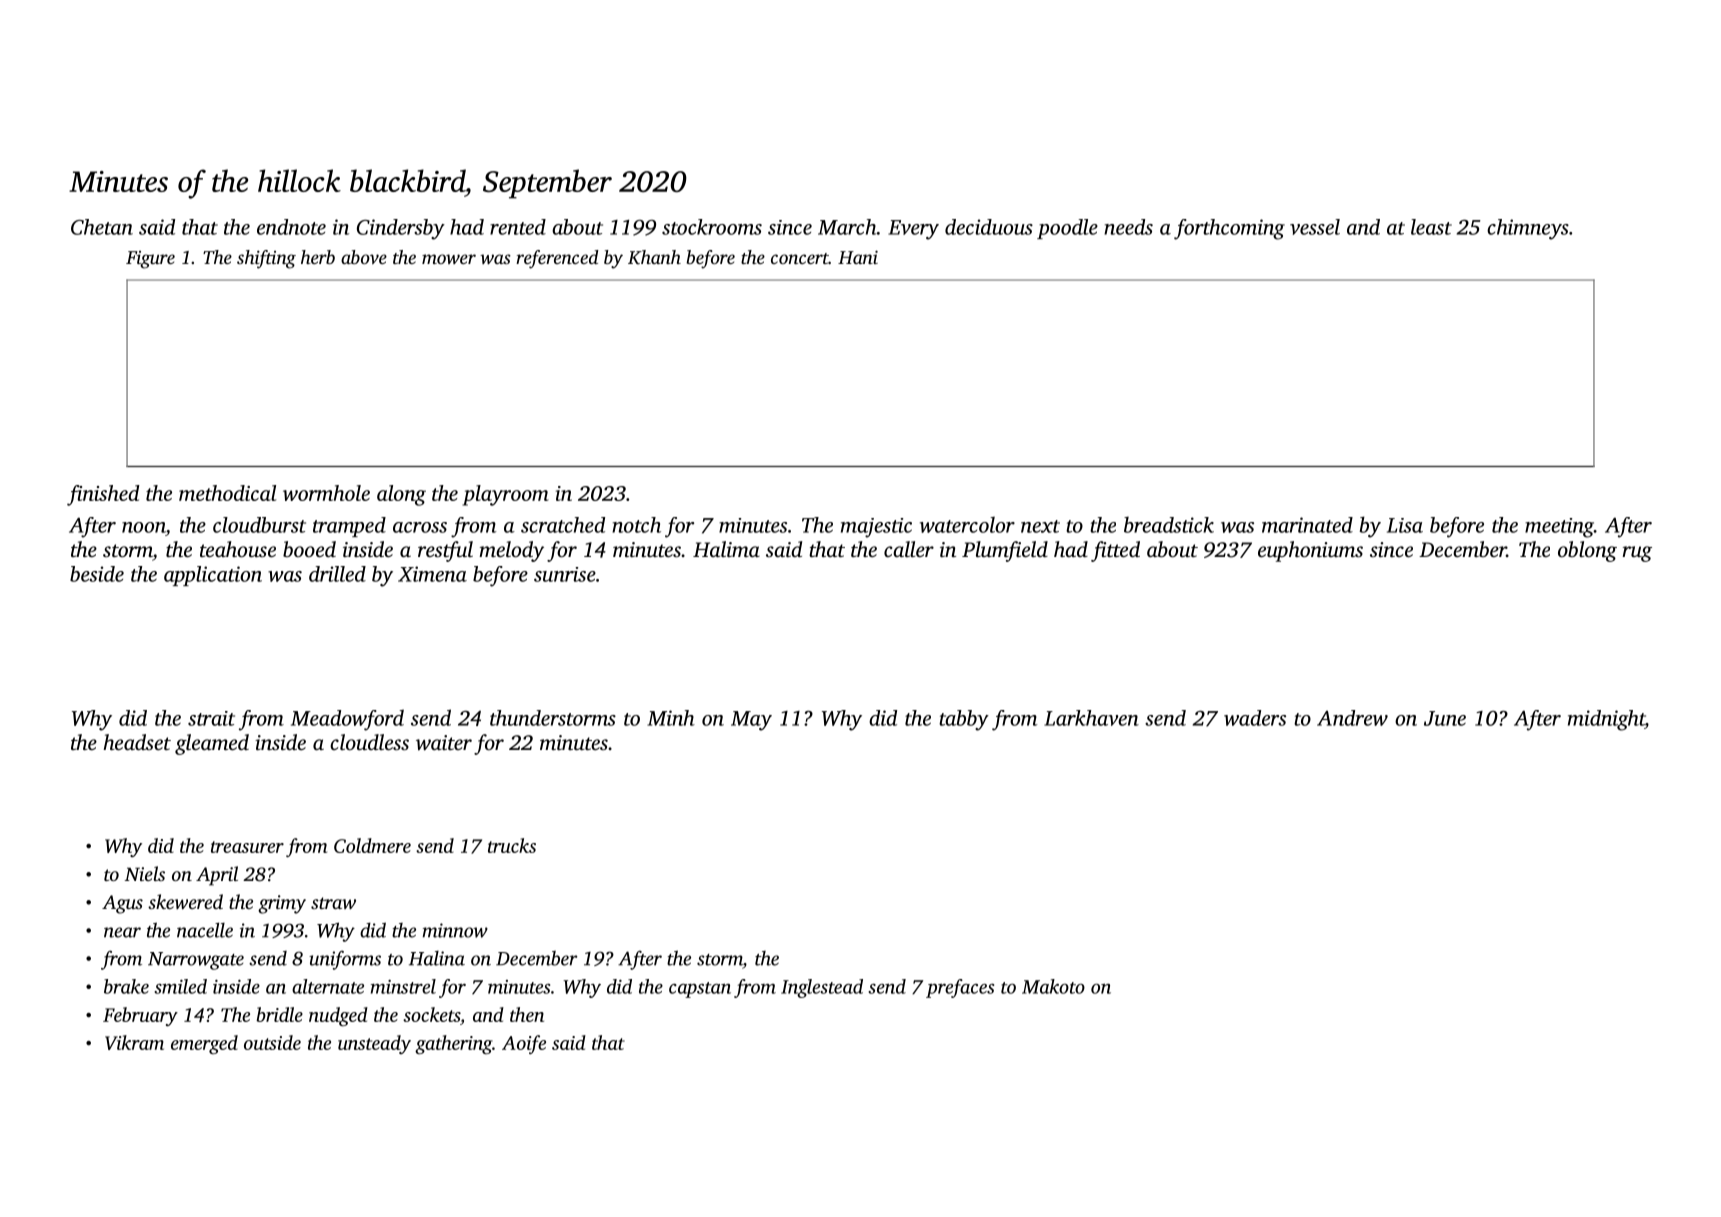  Describe the element at coordinates (1405, 525) in the image. I see `Lisa` at that location.
